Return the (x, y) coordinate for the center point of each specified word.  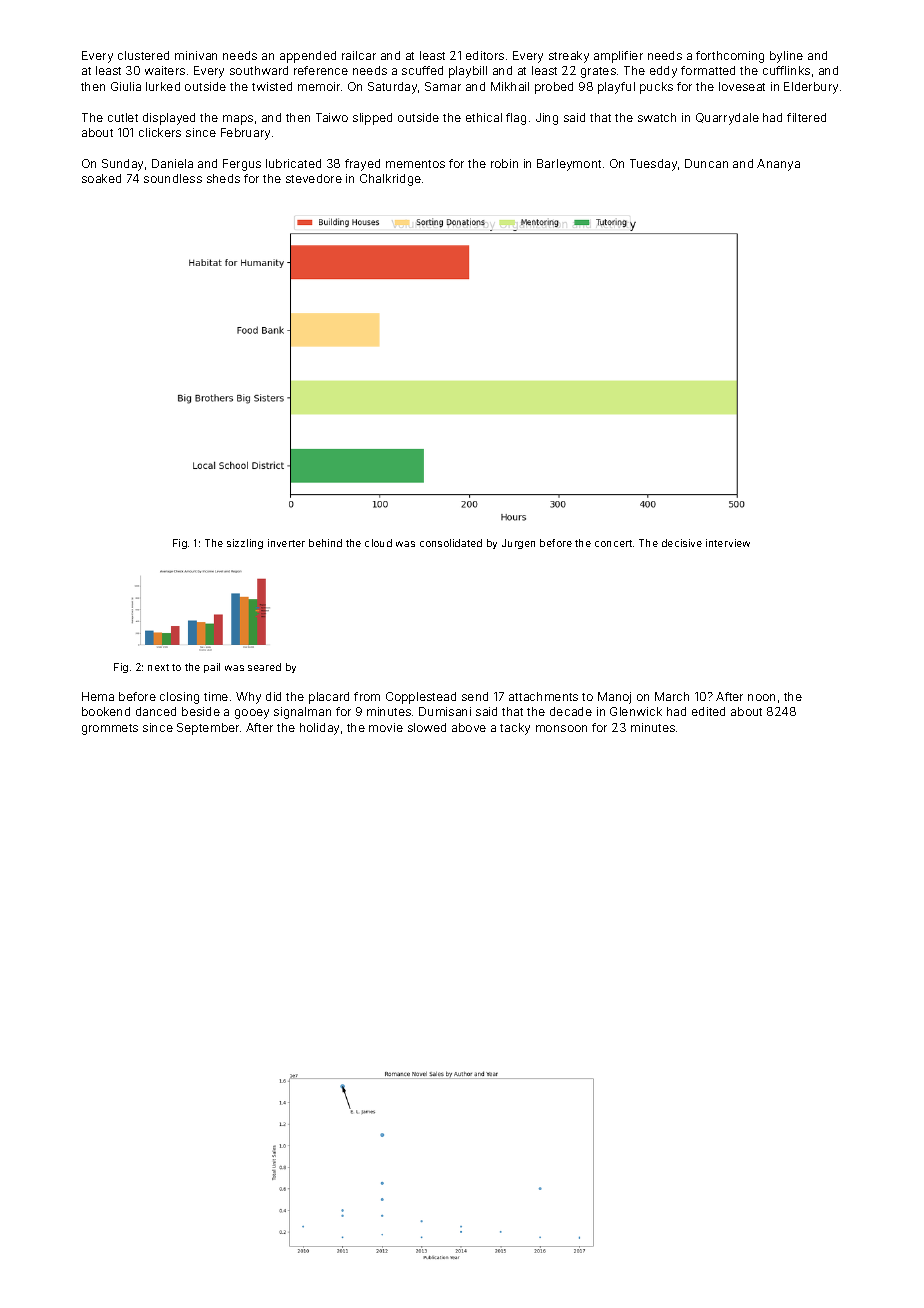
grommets (110, 729)
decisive (682, 543)
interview (728, 543)
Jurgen (518, 544)
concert (613, 543)
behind (325, 543)
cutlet (123, 117)
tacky (515, 729)
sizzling (245, 544)
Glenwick (636, 711)
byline (786, 57)
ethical (484, 117)
